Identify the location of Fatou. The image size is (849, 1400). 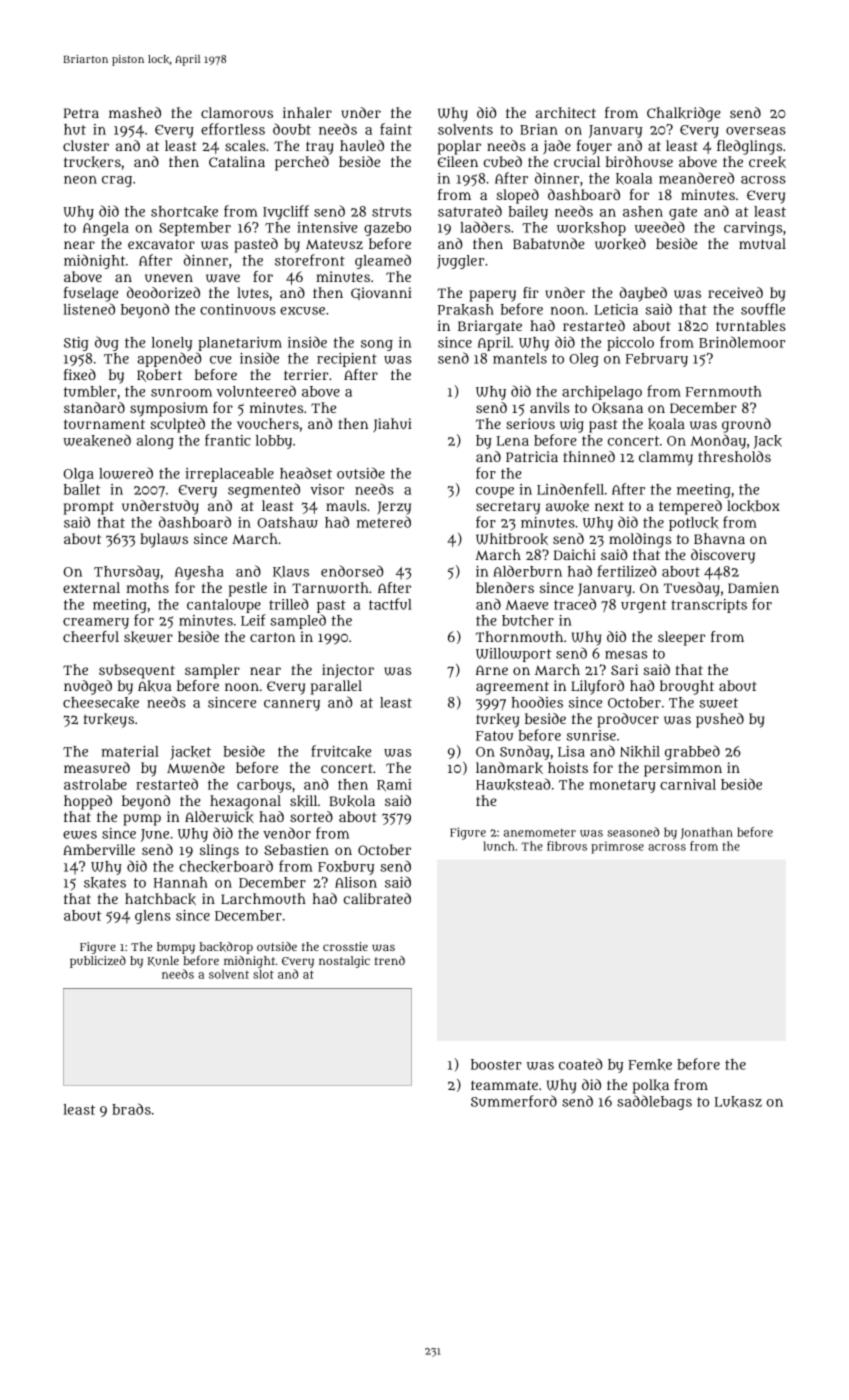
(494, 736).
